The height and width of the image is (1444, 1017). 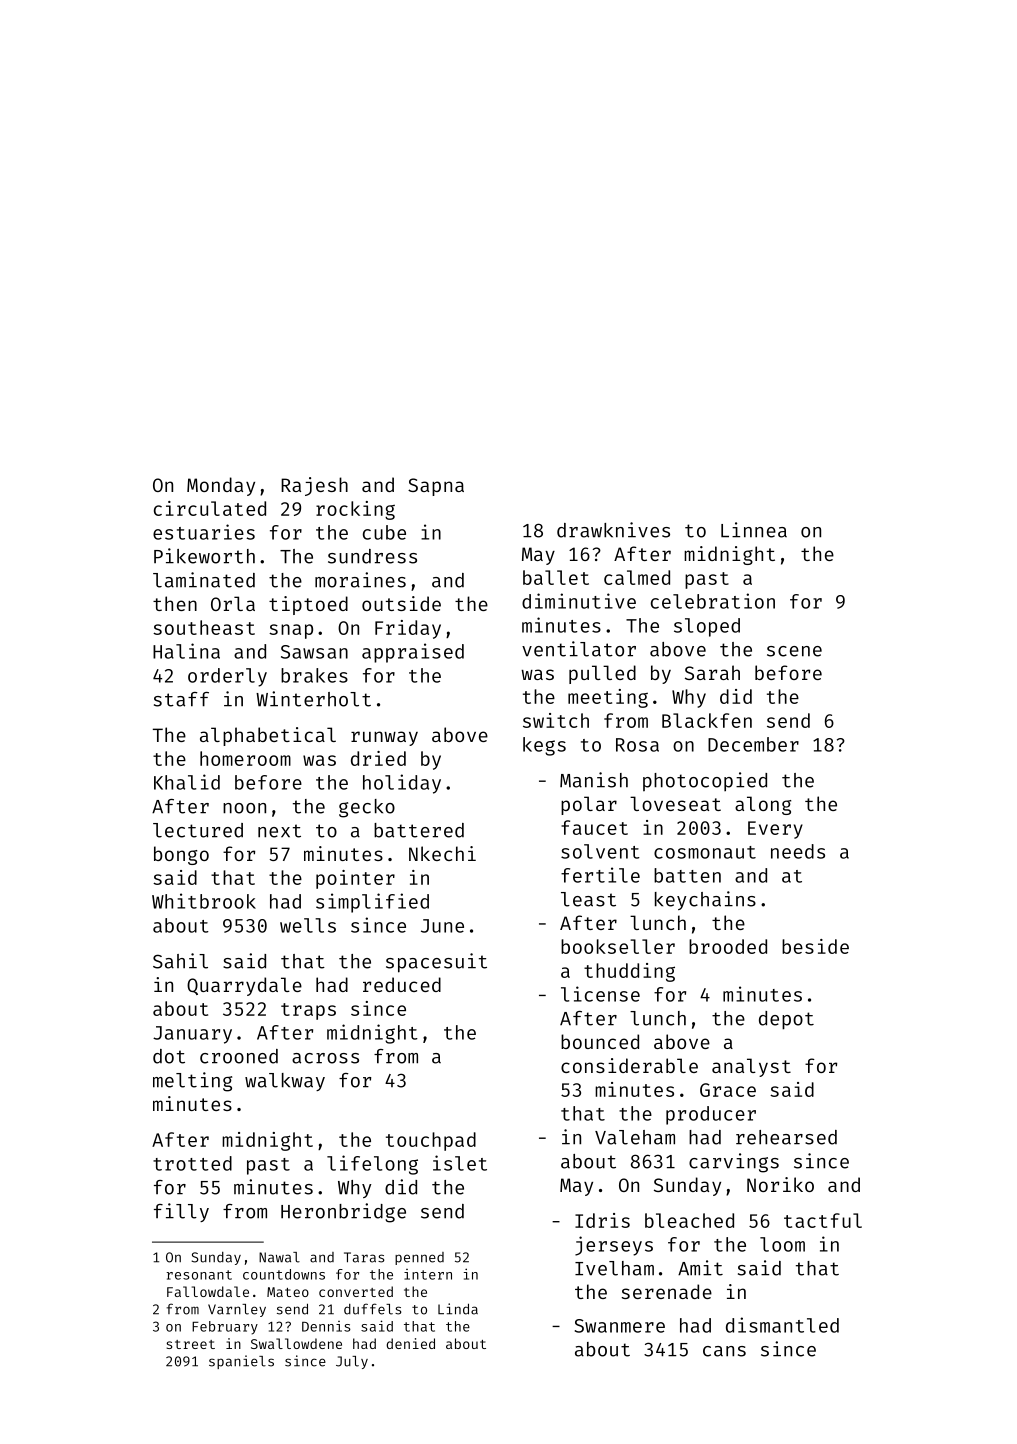 I want to click on Fallowdale, so click(x=208, y=1291).
